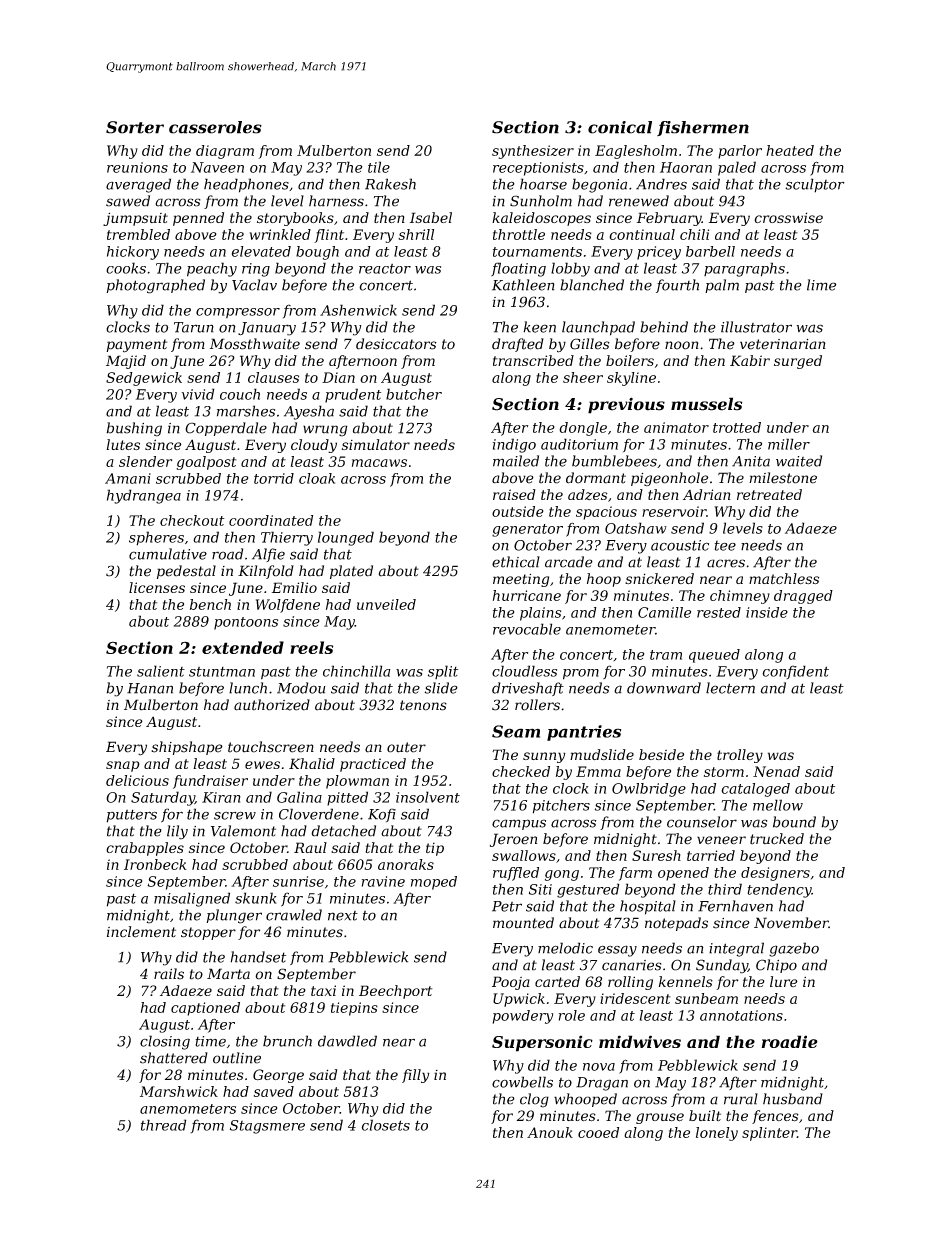 Image resolution: width=952 pixels, height=1233 pixels. I want to click on outside, so click(518, 511).
